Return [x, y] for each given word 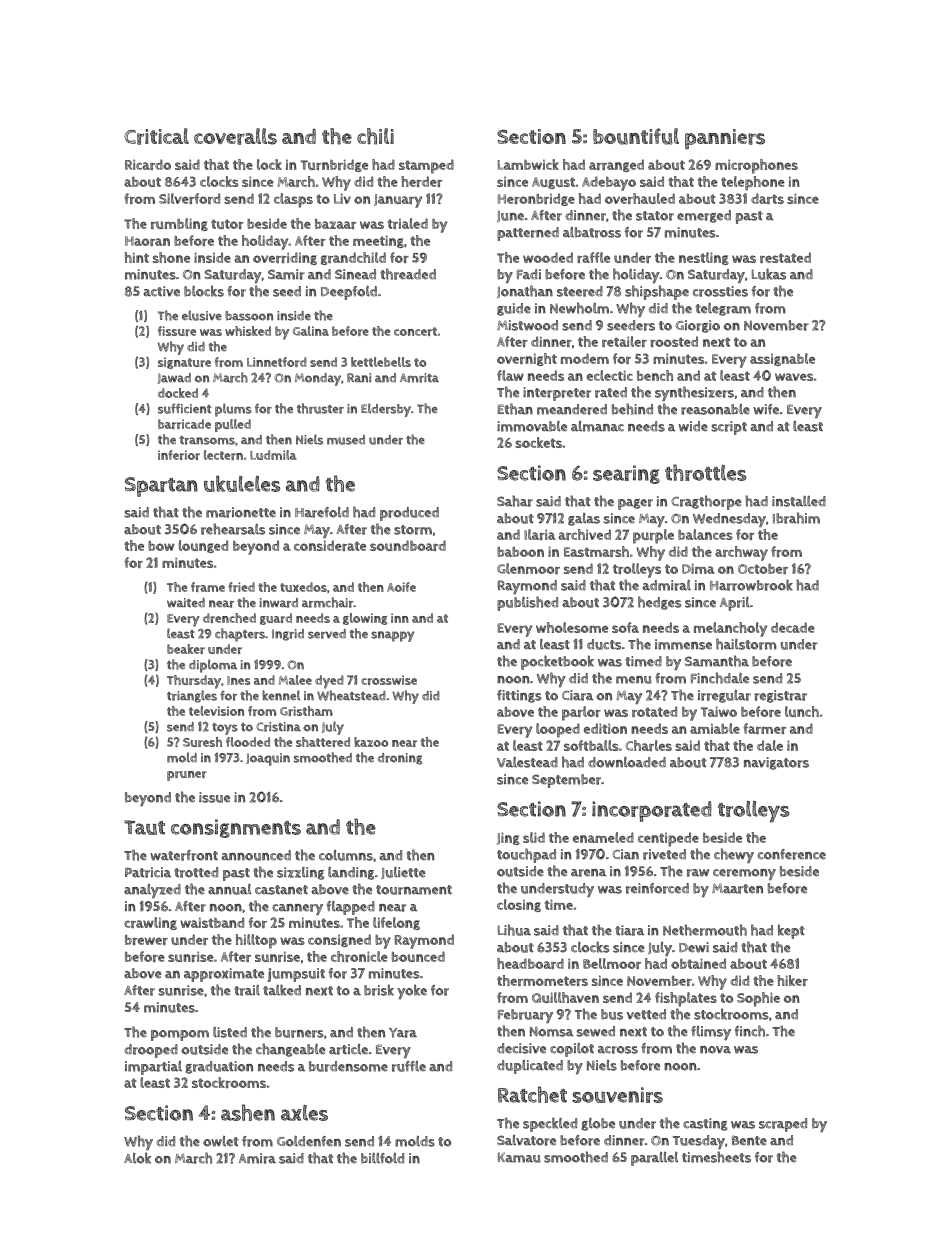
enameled [603, 837]
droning [400, 759]
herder [421, 181]
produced [409, 514]
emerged [704, 216]
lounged [203, 546]
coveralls [235, 136]
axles [304, 1113]
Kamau [519, 1157]
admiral [666, 585]
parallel [654, 1159]
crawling [150, 923]
